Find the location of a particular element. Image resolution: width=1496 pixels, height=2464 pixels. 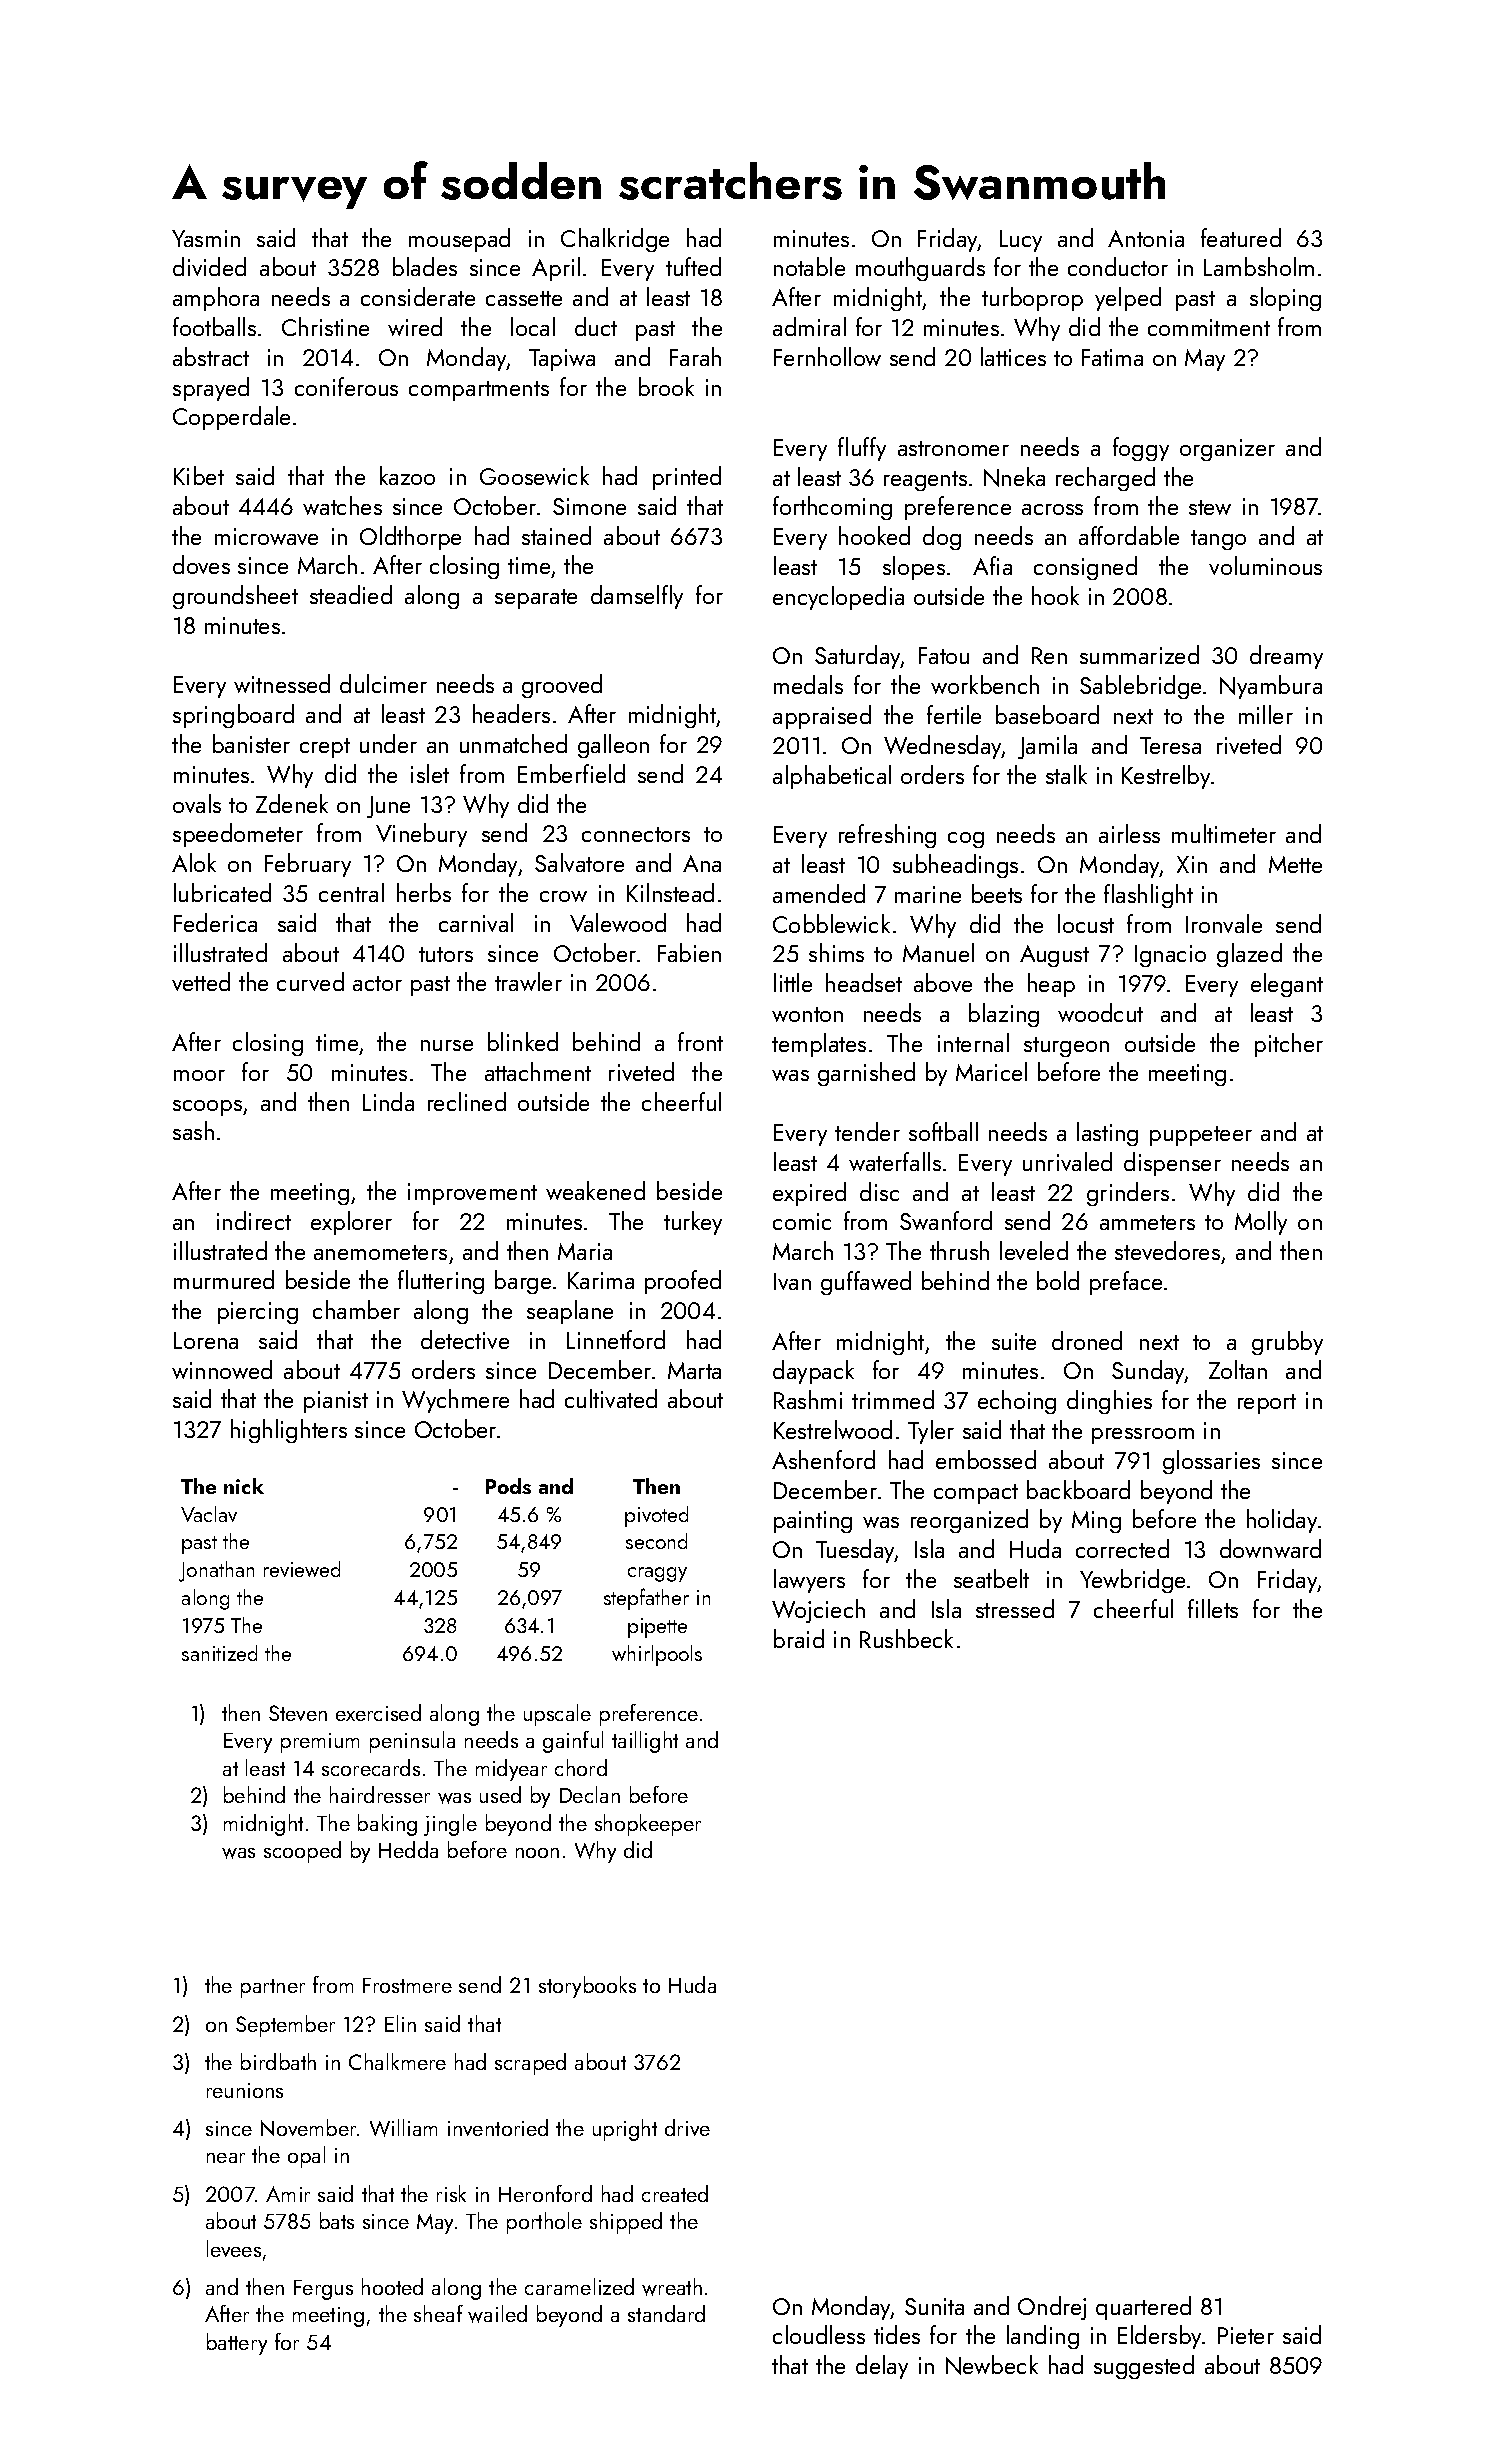

compartments is located at coordinates (479, 391).
